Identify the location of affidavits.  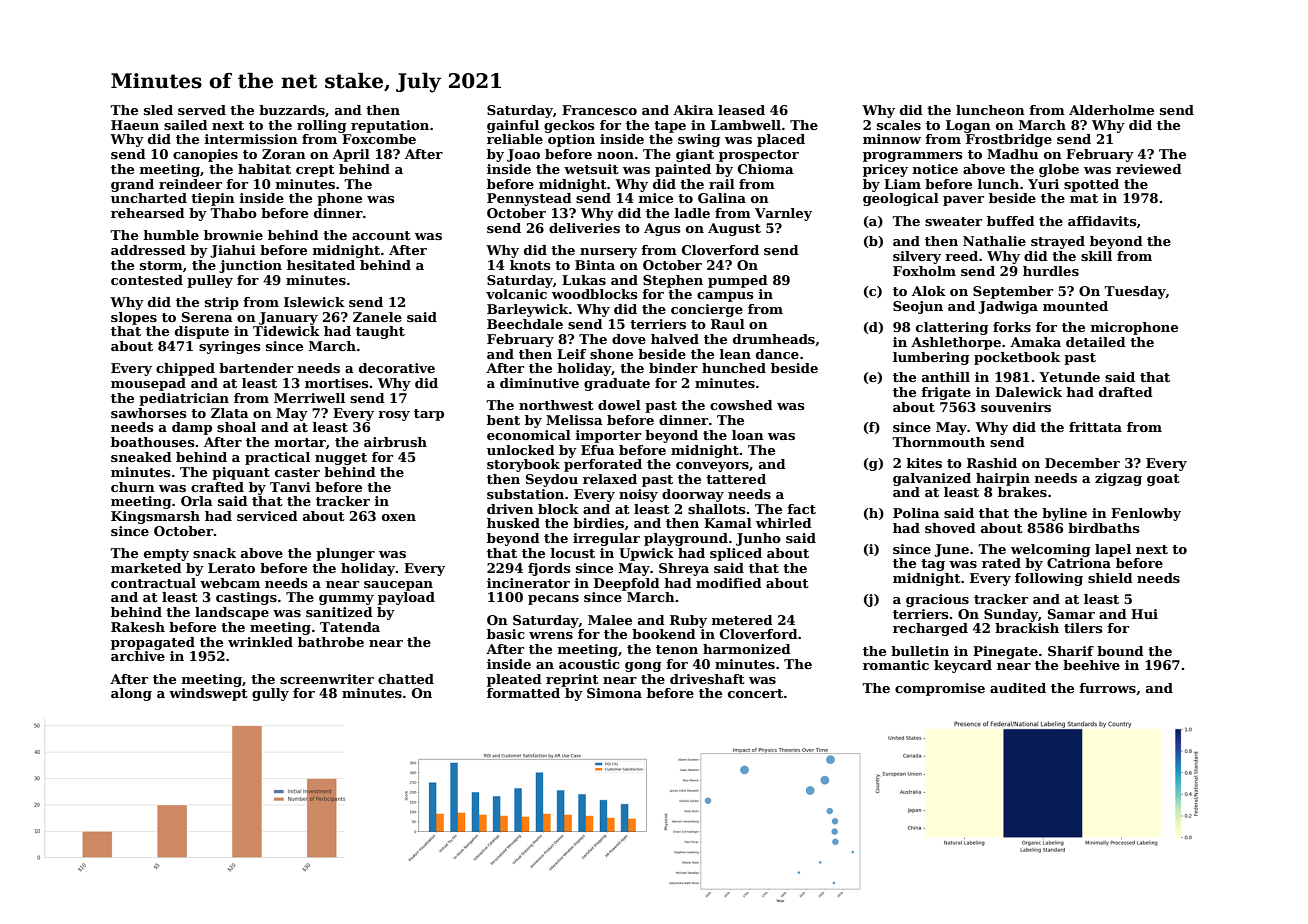
(1102, 221).
